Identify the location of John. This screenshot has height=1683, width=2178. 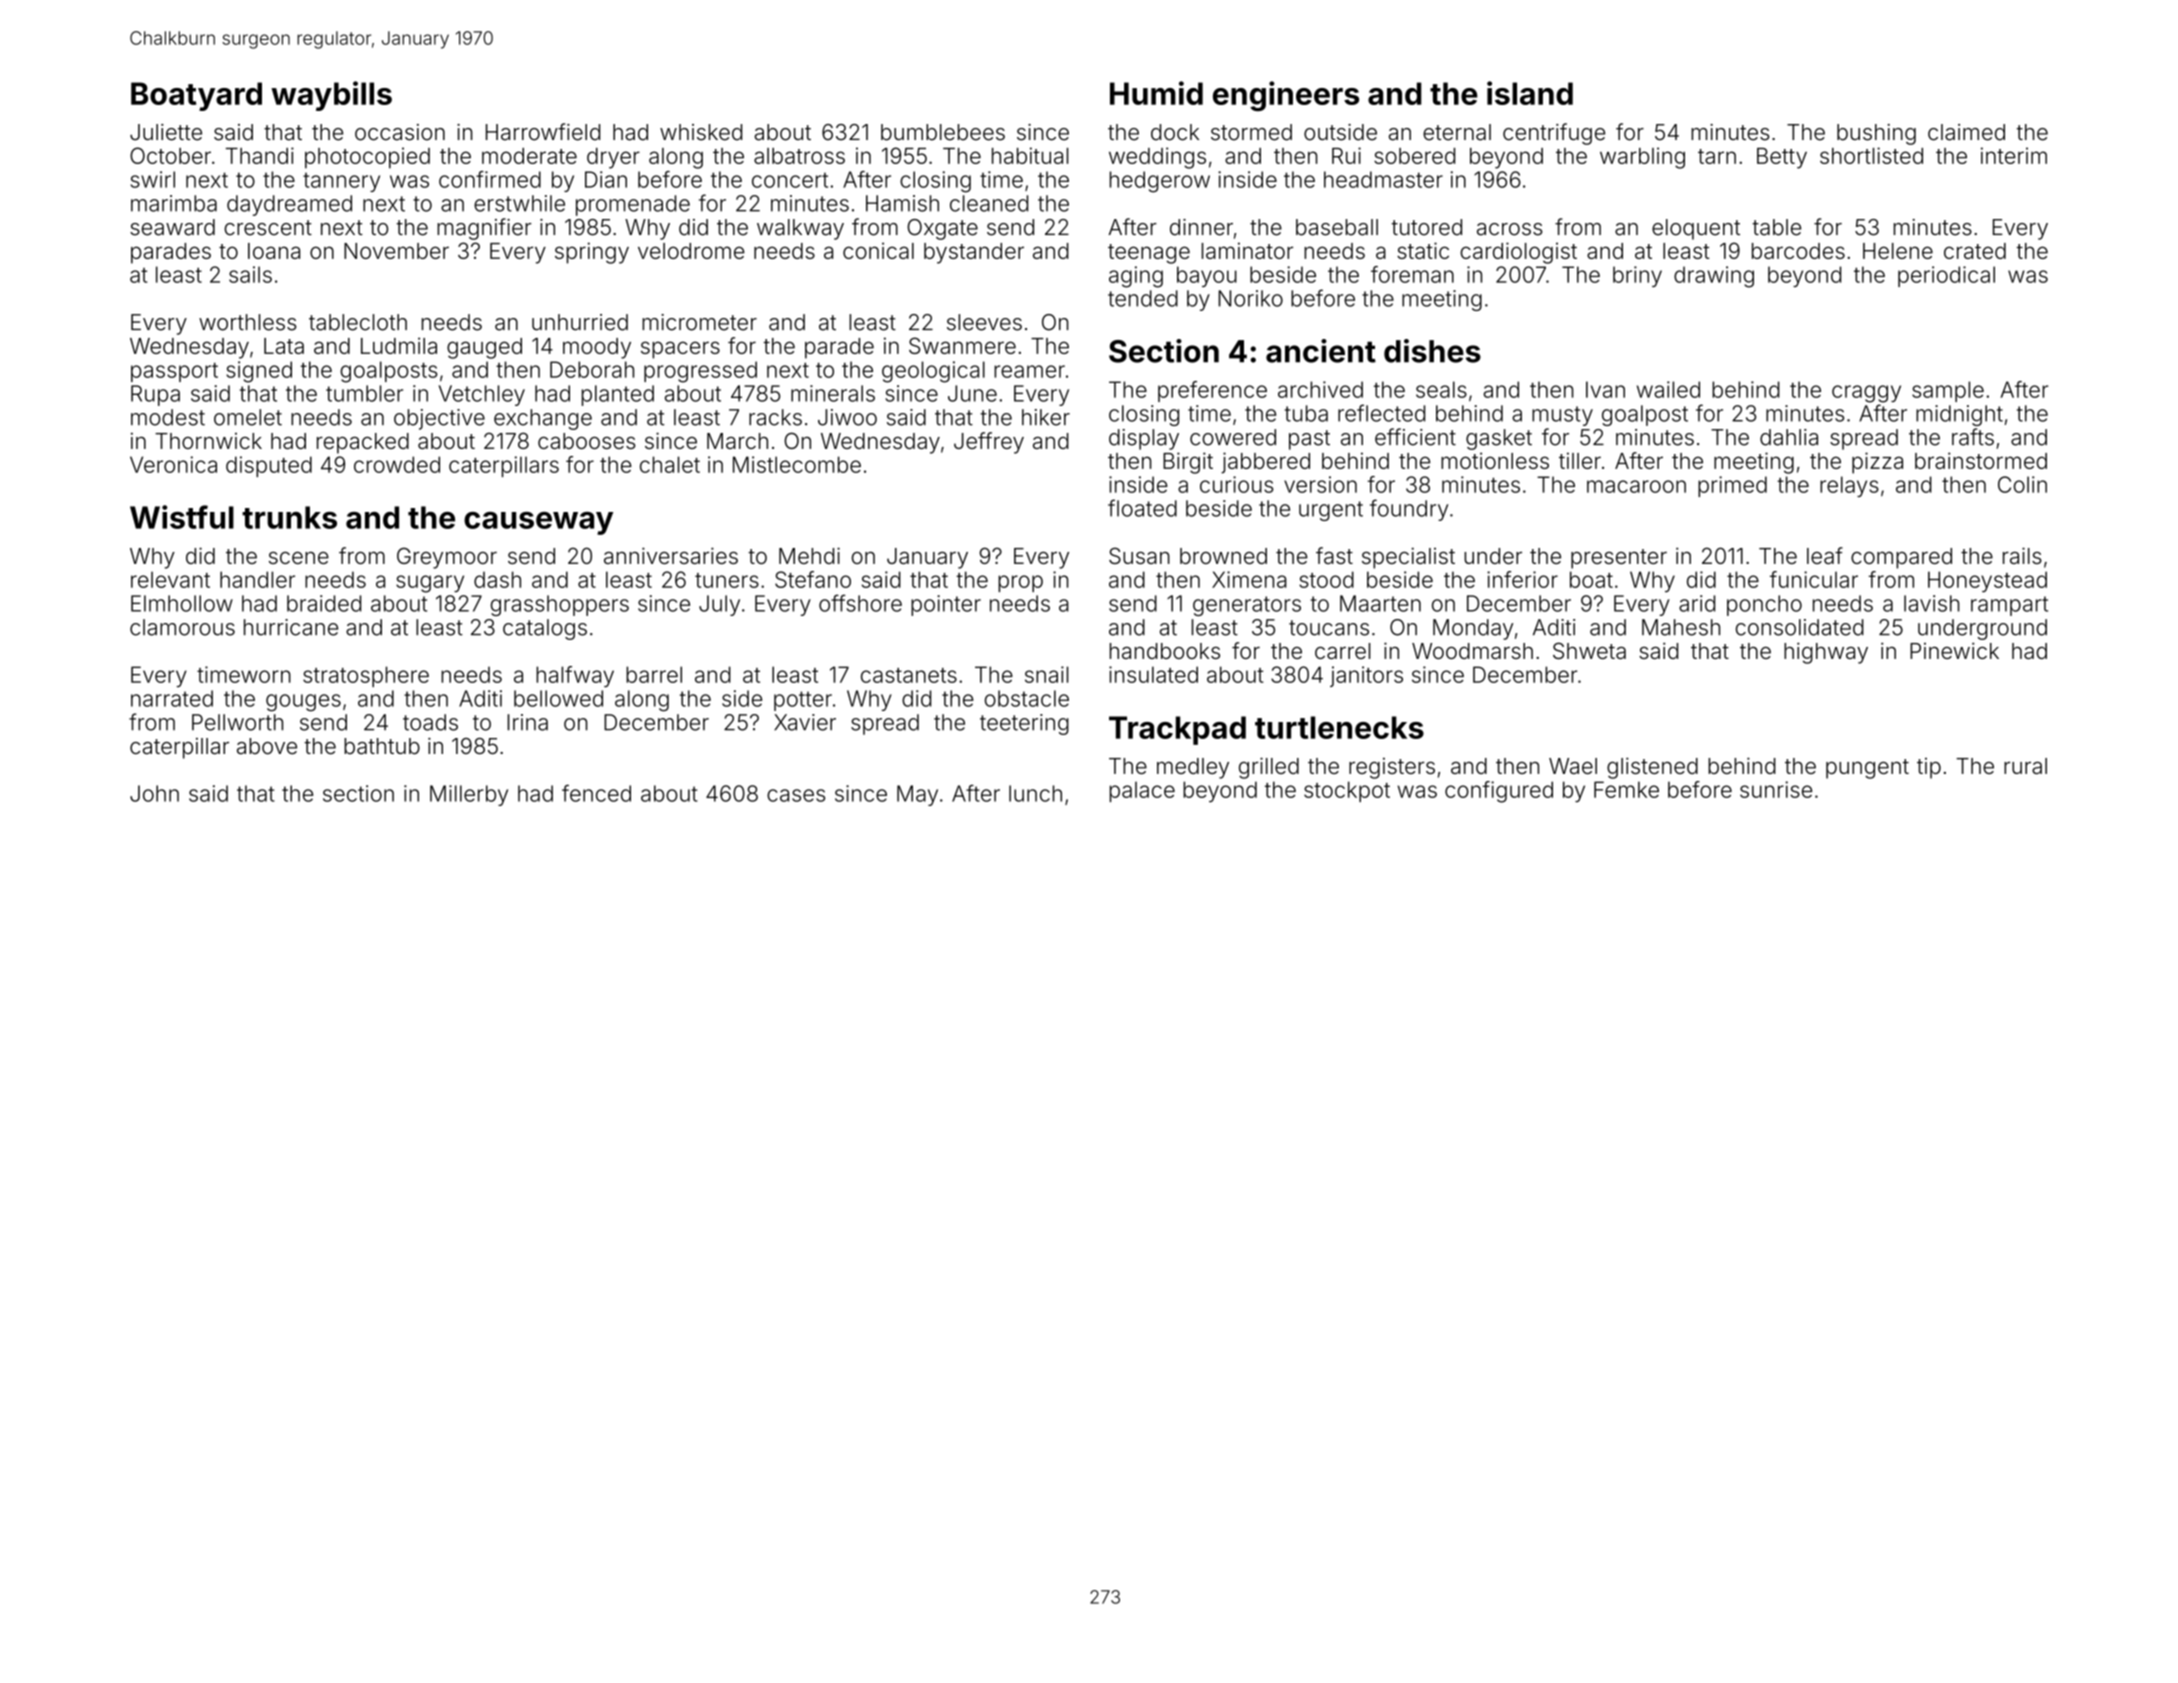
(154, 793).
